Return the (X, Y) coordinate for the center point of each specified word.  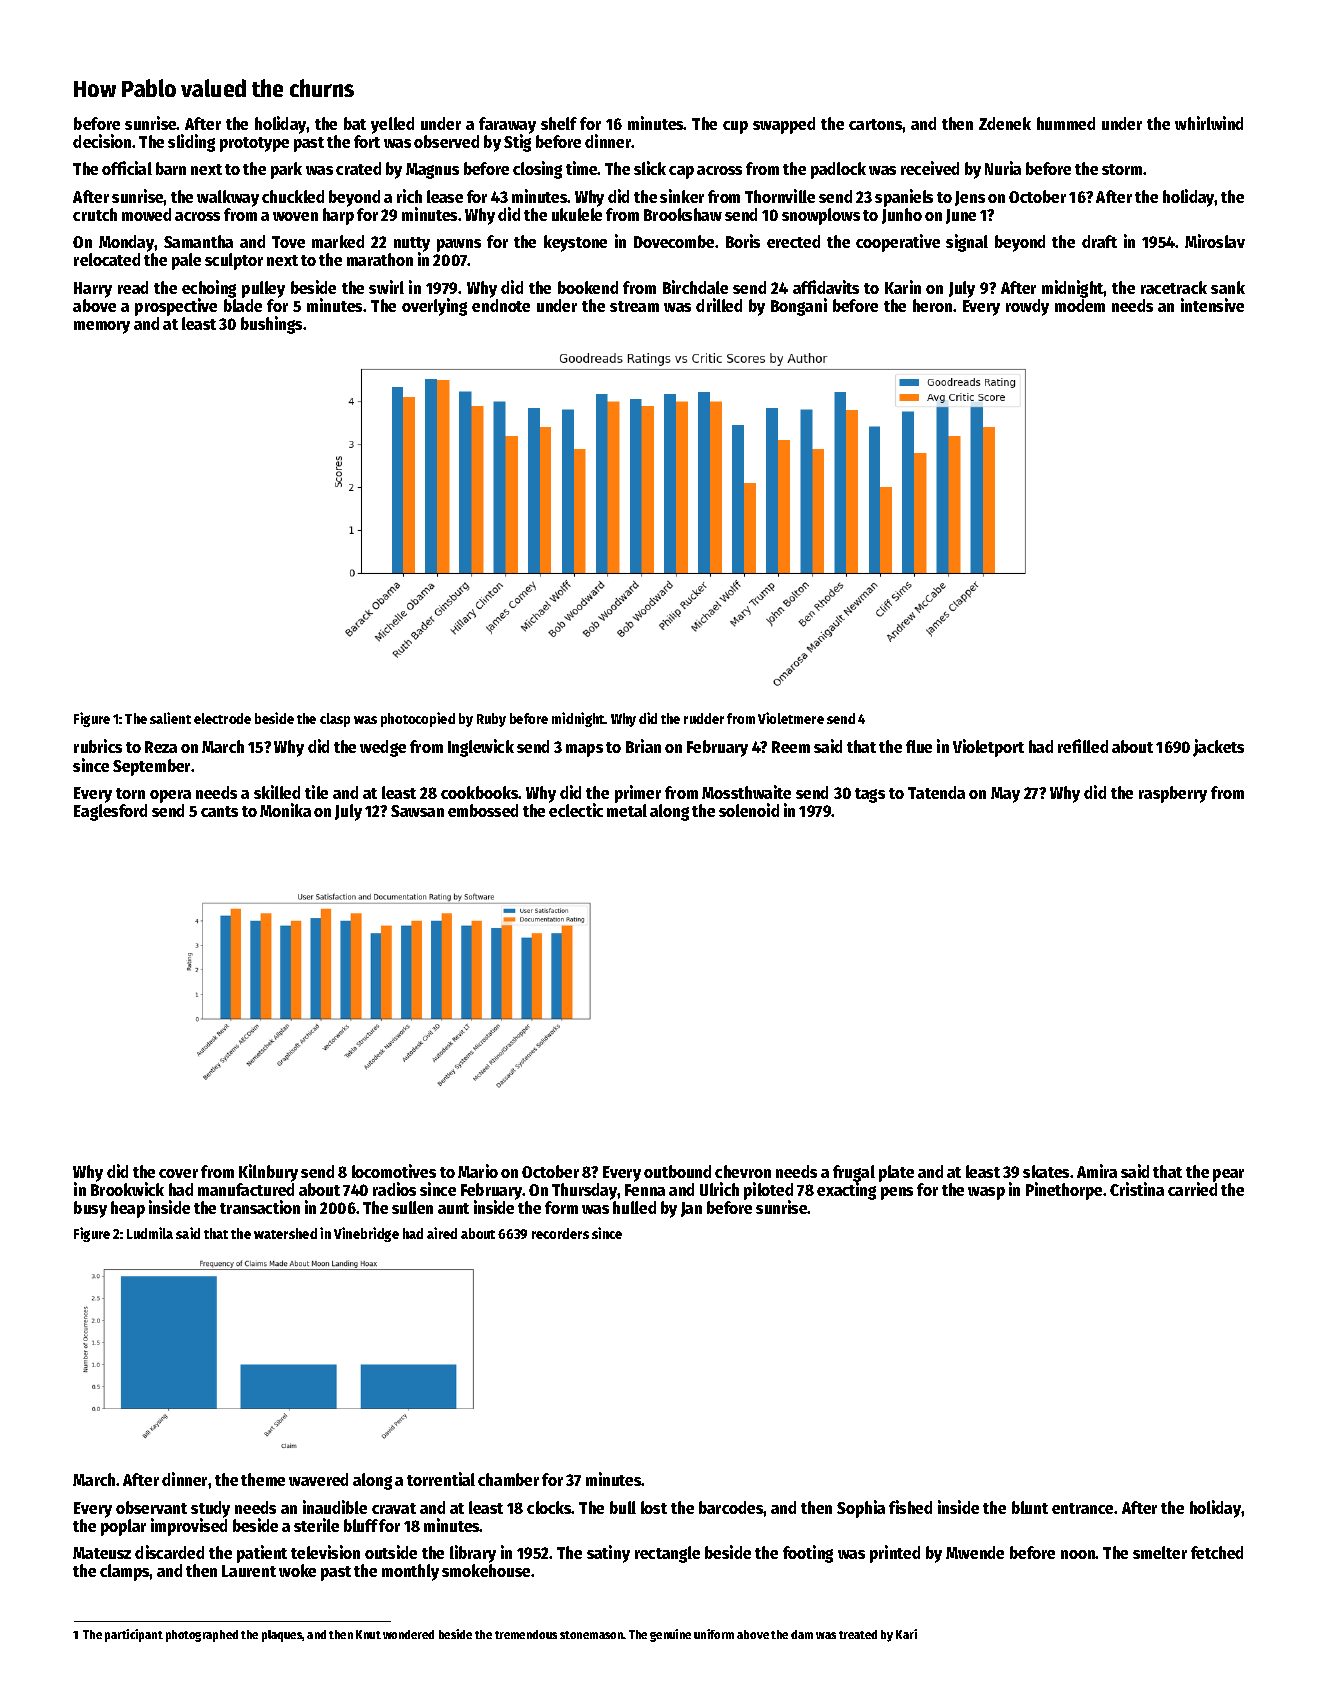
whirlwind (1209, 123)
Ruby (491, 720)
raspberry (1173, 794)
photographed (202, 1636)
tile (316, 792)
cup (735, 127)
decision (102, 141)
